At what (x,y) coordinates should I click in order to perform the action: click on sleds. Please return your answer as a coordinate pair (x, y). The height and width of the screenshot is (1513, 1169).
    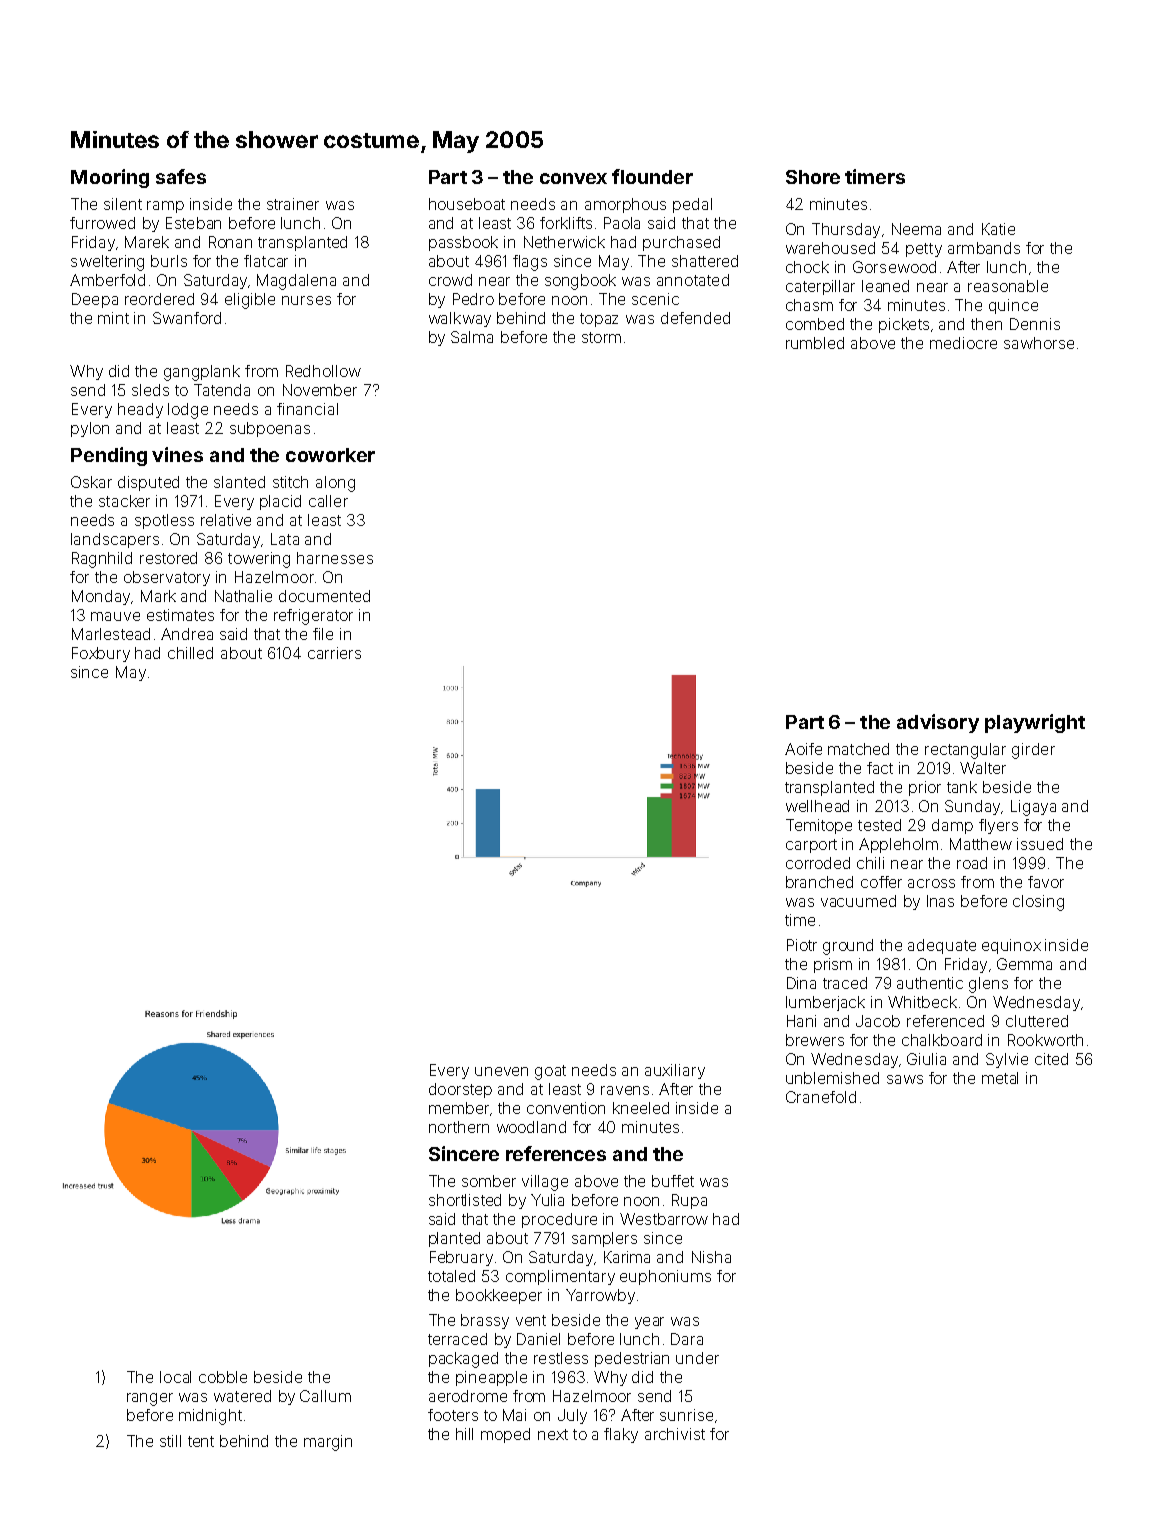
    Looking at the image, I should click on (150, 390).
